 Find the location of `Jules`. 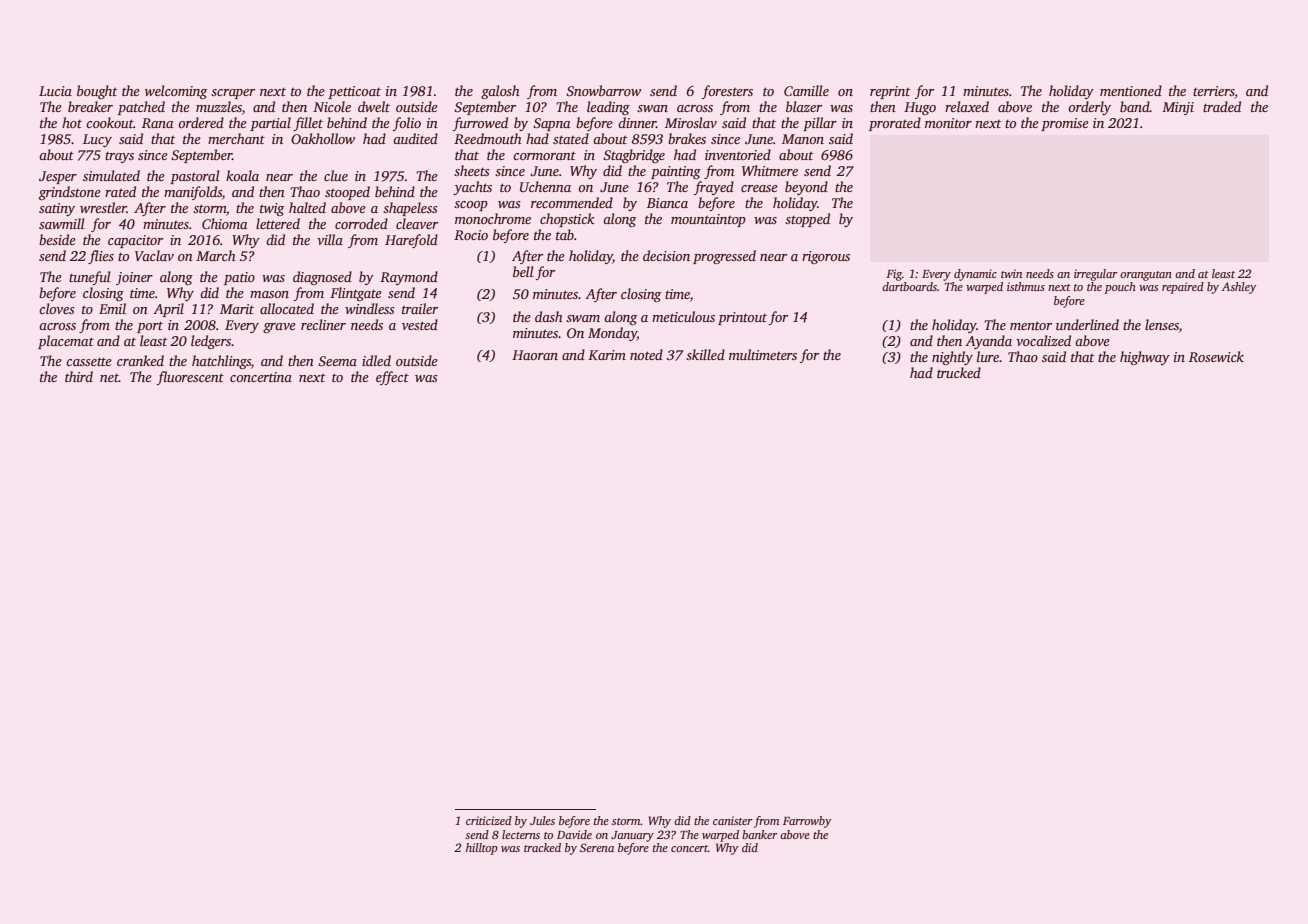

Jules is located at coordinates (542, 820).
